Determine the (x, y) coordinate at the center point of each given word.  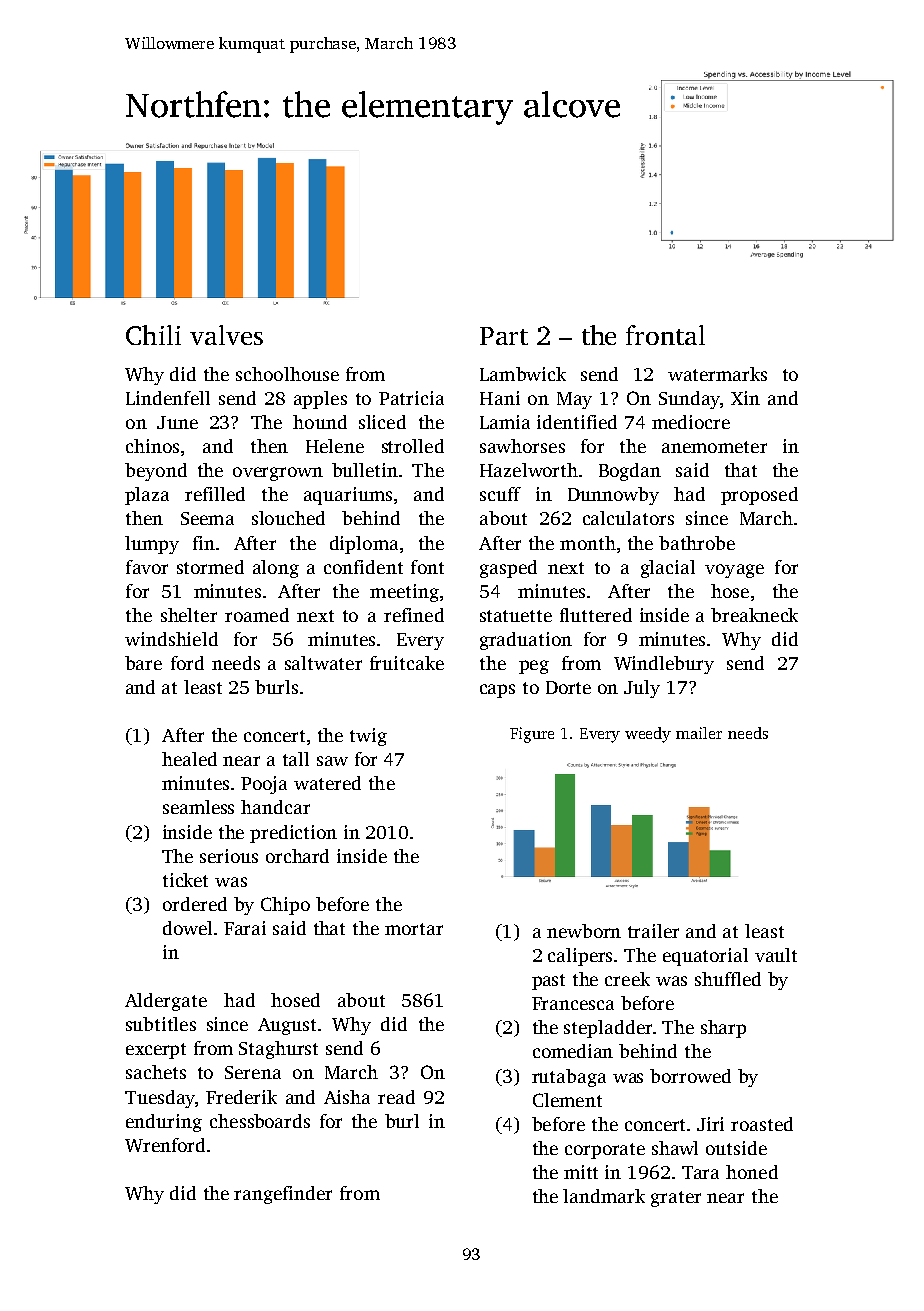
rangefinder (283, 1195)
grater (676, 1199)
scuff (500, 494)
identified (577, 422)
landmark (604, 1196)
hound (320, 422)
